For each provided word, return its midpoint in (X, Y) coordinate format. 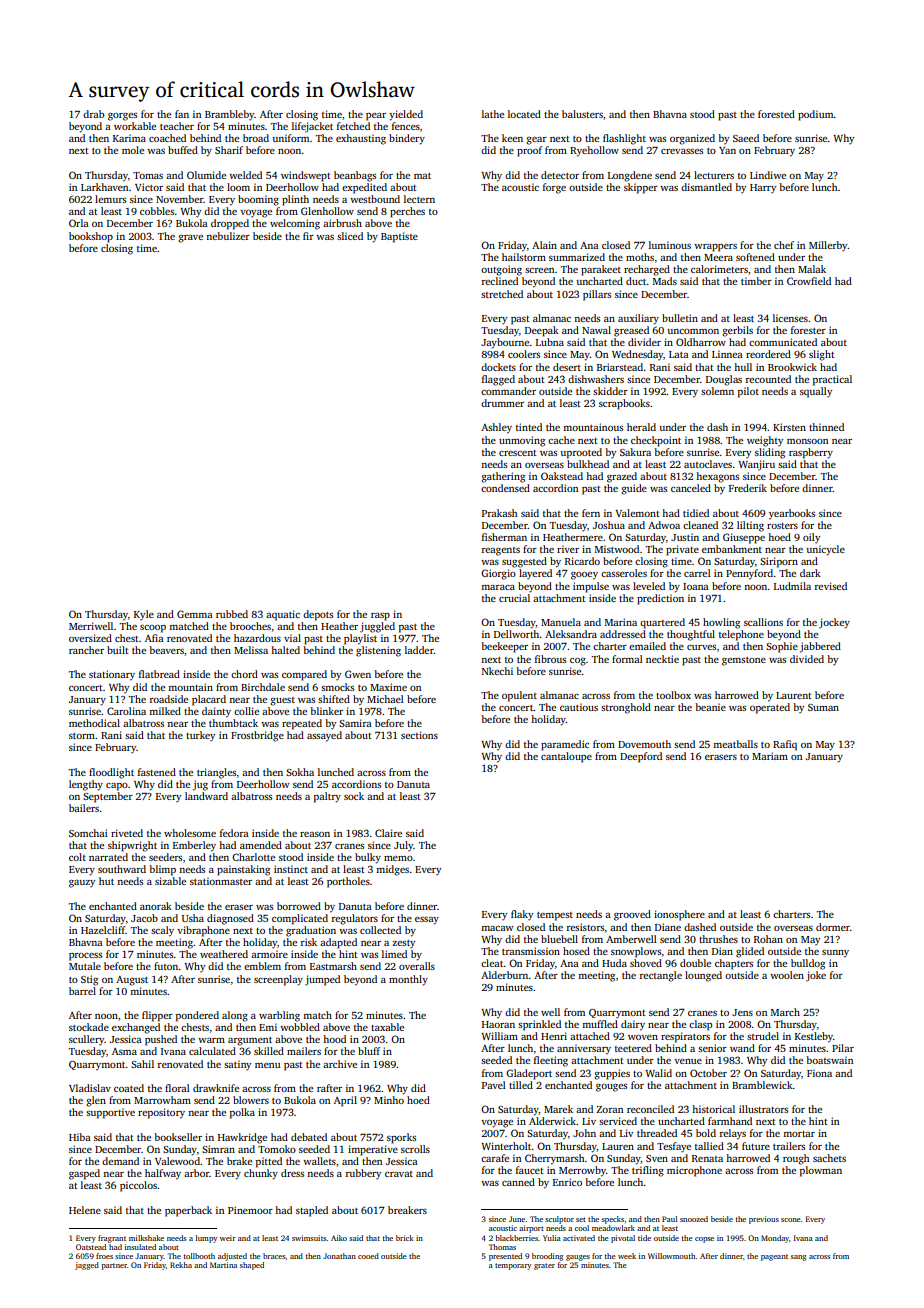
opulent (519, 696)
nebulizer (228, 236)
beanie (710, 707)
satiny (237, 1065)
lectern (419, 199)
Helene (85, 1210)
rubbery (363, 1174)
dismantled (706, 187)
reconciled (650, 1109)
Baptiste (399, 237)
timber (756, 281)
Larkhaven (104, 187)
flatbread (159, 674)
